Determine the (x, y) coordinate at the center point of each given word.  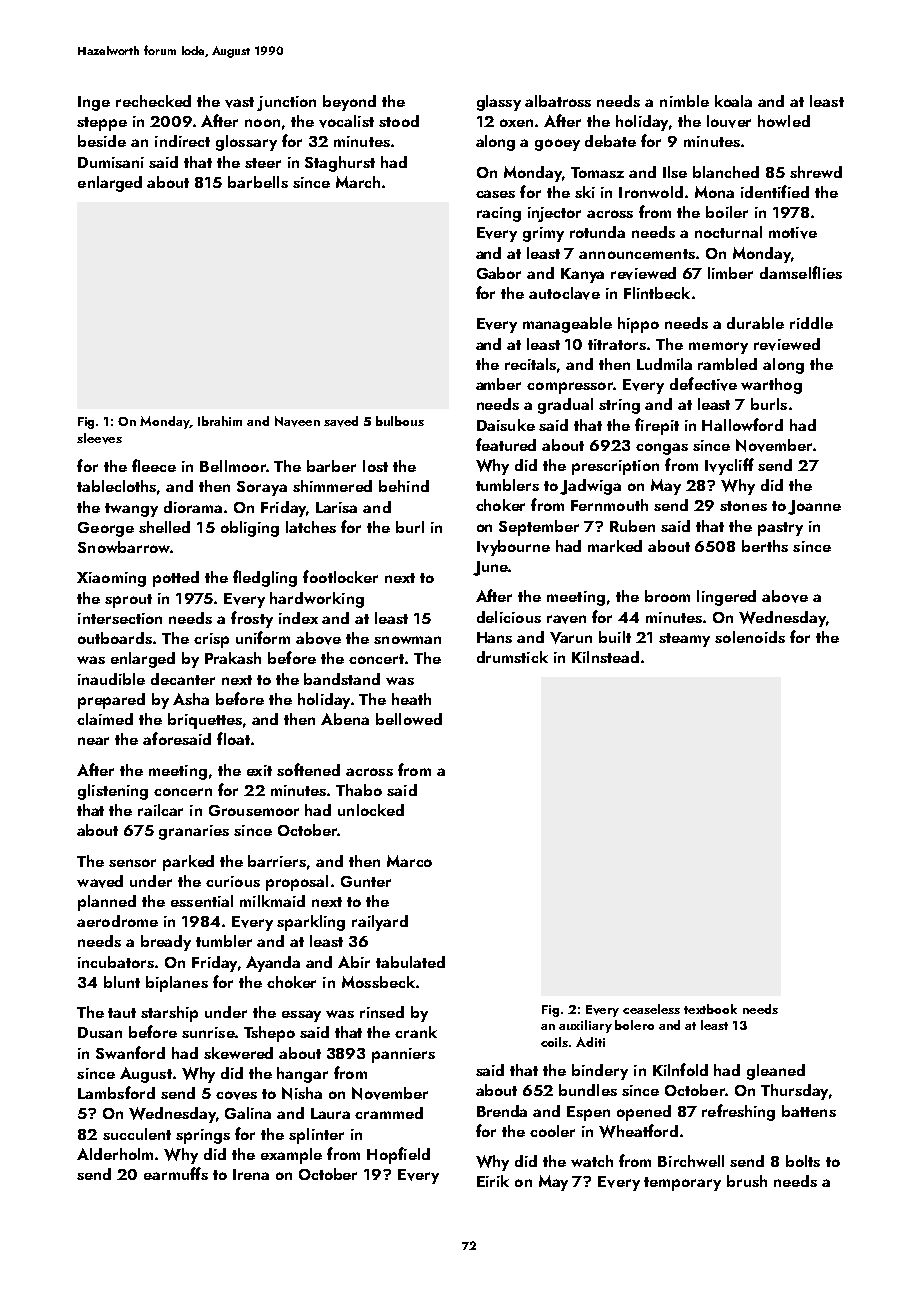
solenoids (750, 637)
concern (183, 792)
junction (286, 103)
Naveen (297, 421)
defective (703, 384)
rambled (727, 364)
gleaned (776, 1072)
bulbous (400, 421)
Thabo (359, 790)
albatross (558, 101)
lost (375, 466)
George (106, 529)
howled (784, 121)
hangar (302, 1075)
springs (203, 1136)
